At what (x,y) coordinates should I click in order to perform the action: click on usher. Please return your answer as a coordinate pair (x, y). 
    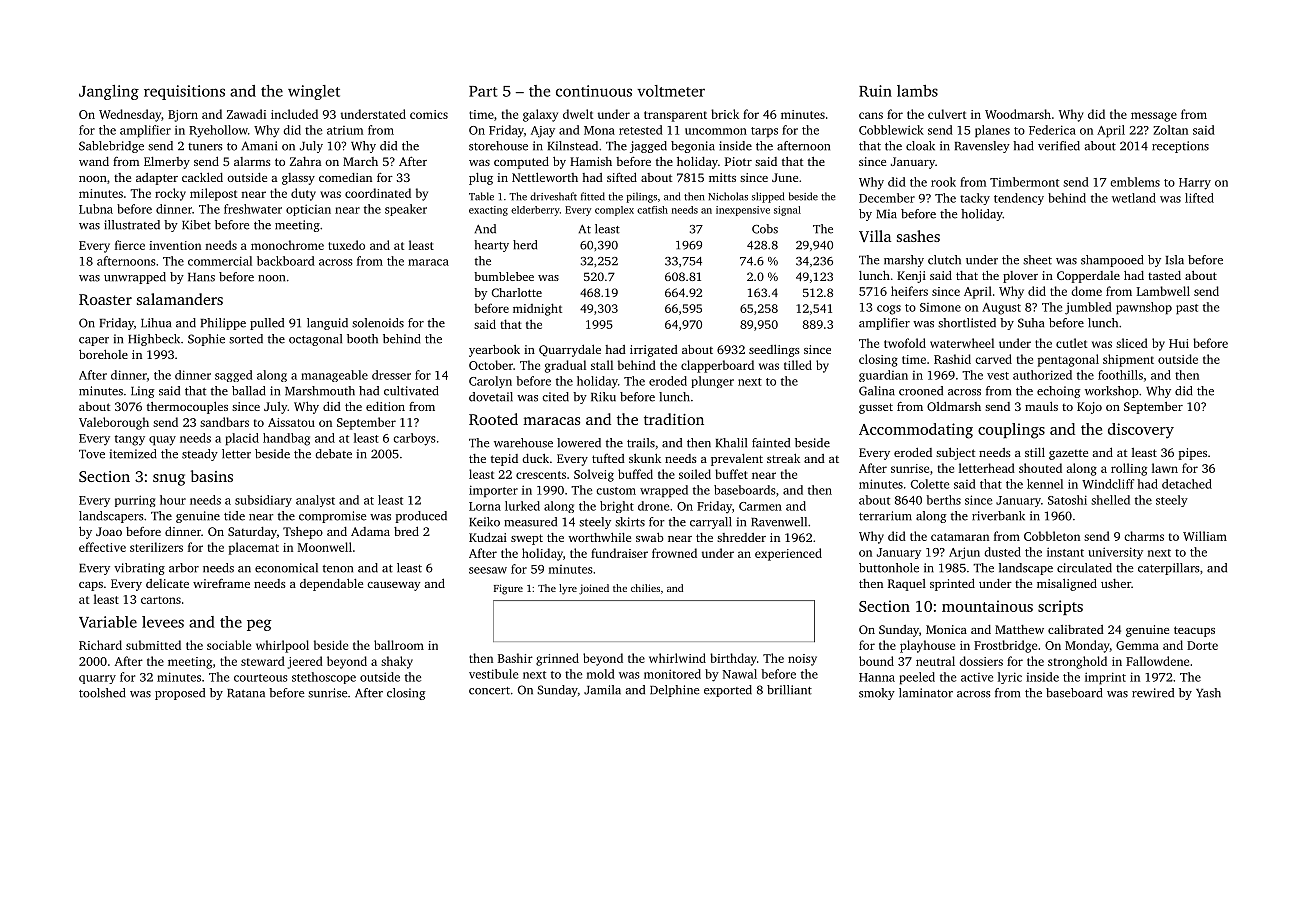
    Looking at the image, I should click on (1116, 583).
